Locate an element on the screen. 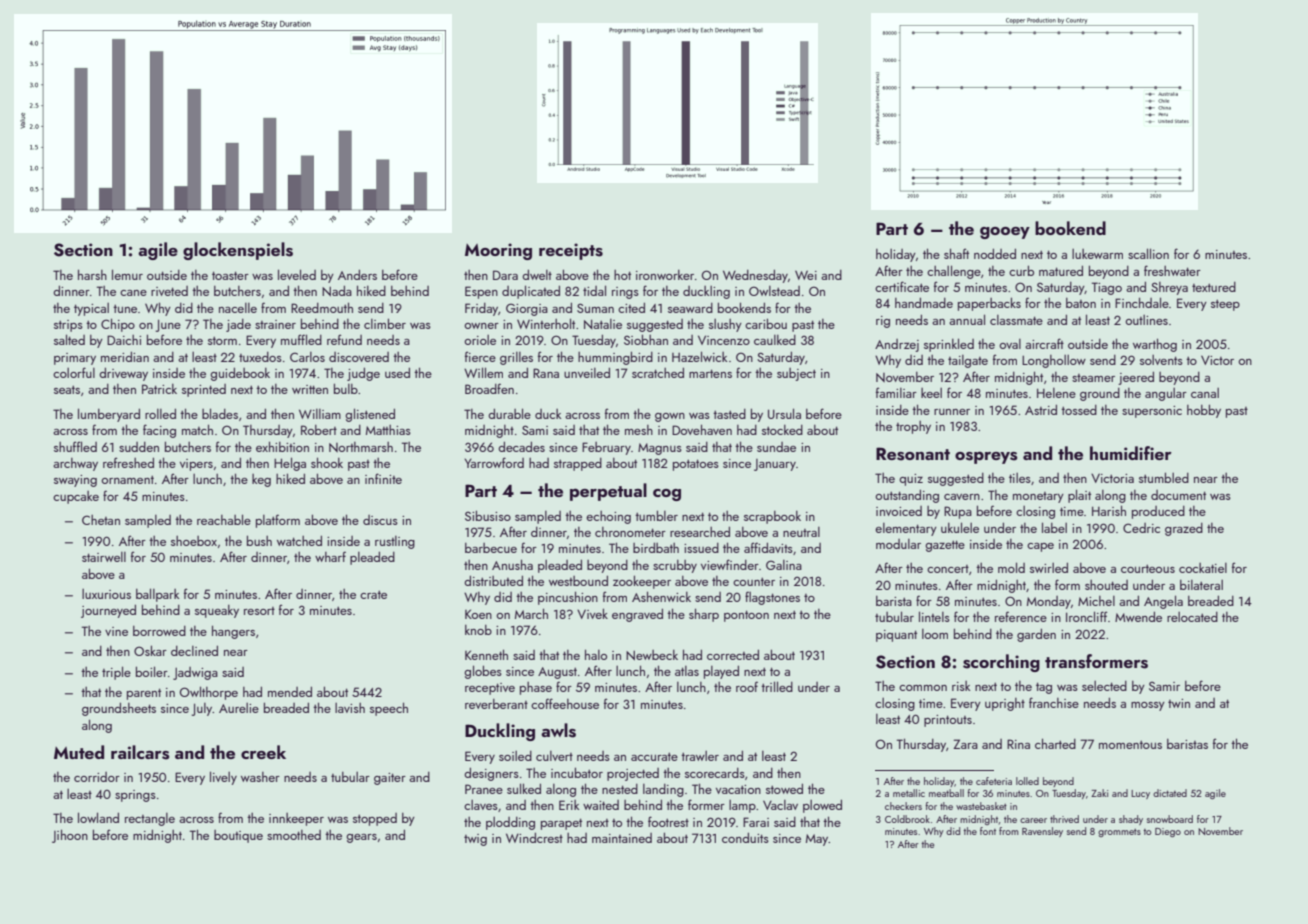 This screenshot has width=1308, height=924. gaiter is located at coordinates (390, 779).
